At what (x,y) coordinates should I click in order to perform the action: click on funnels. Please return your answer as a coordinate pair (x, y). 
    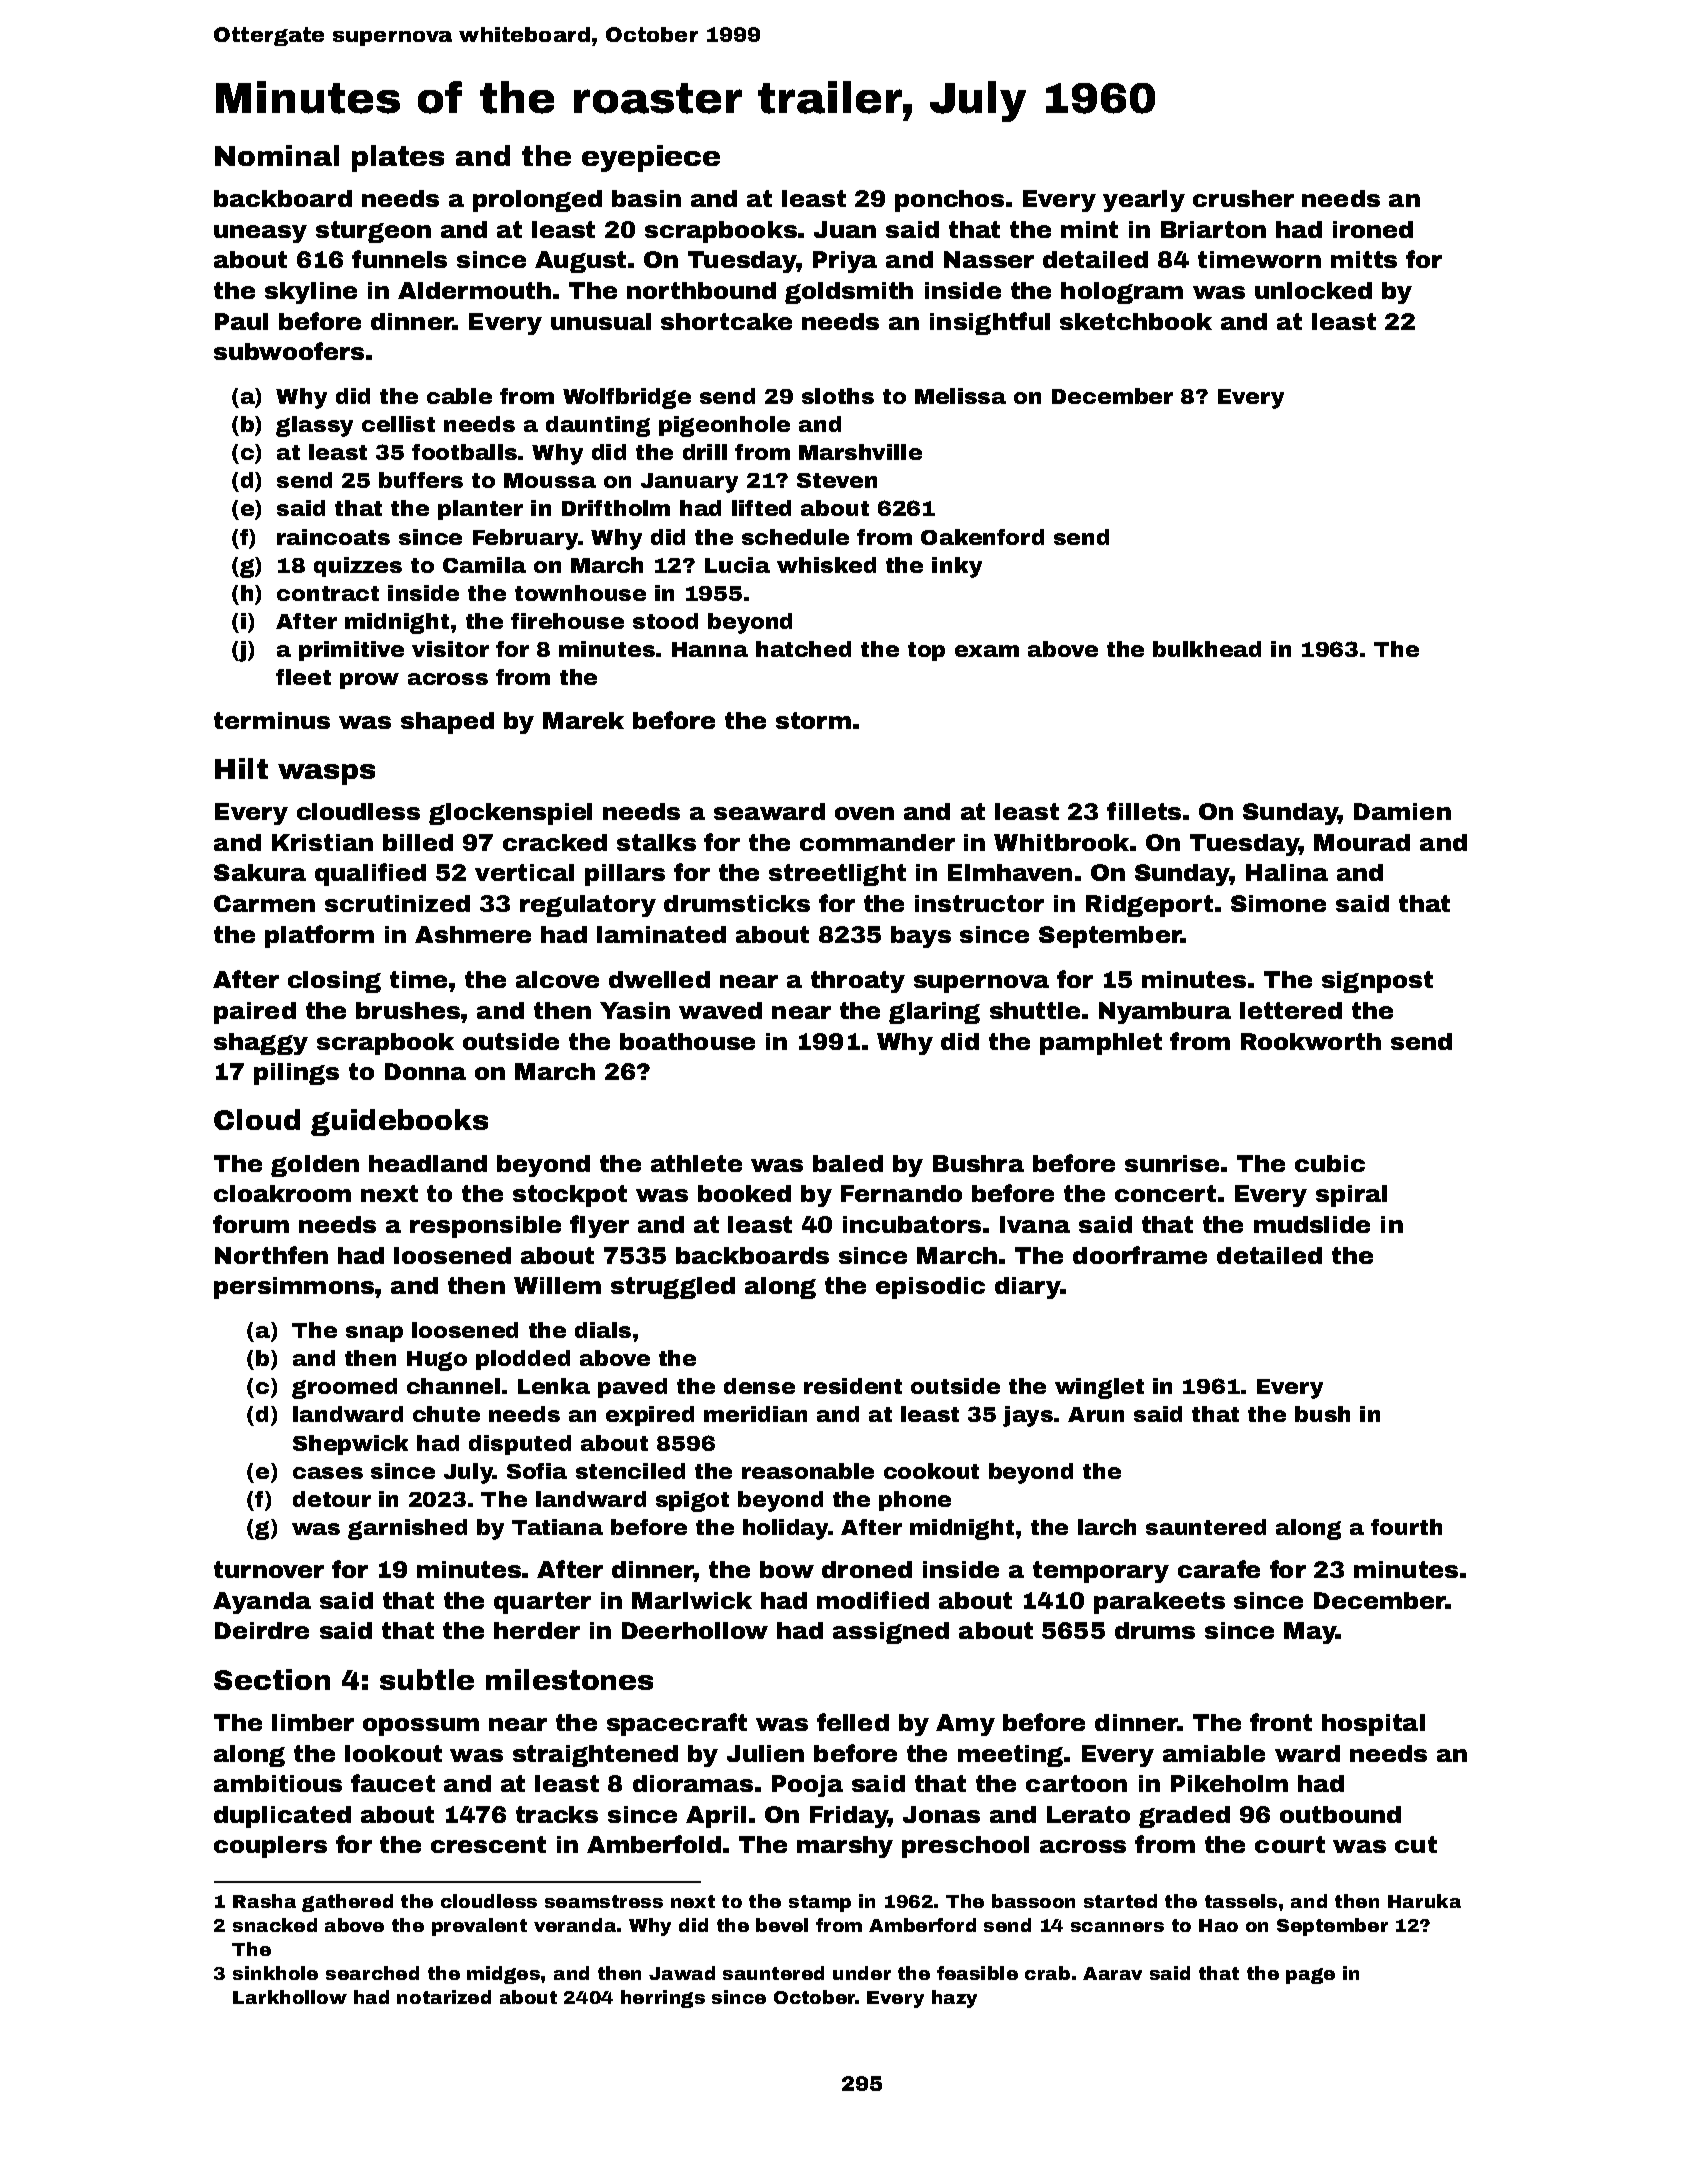
    Looking at the image, I should click on (399, 259).
